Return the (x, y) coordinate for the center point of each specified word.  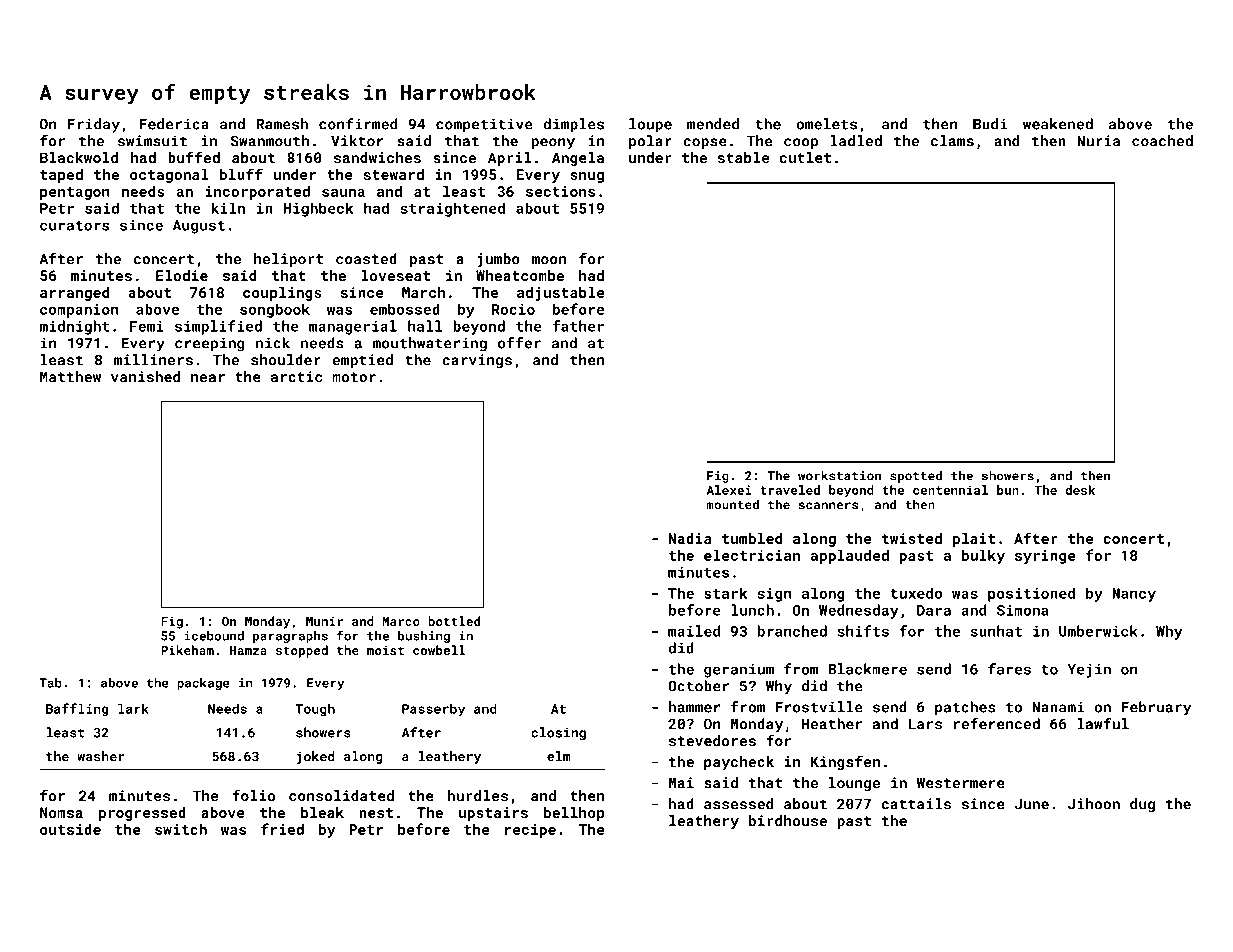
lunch (752, 610)
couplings (282, 294)
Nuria (1098, 141)
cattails (916, 804)
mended (713, 124)
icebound (214, 636)
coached (1162, 141)
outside (70, 829)
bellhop (574, 814)
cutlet (805, 157)
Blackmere (867, 669)
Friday (94, 125)
